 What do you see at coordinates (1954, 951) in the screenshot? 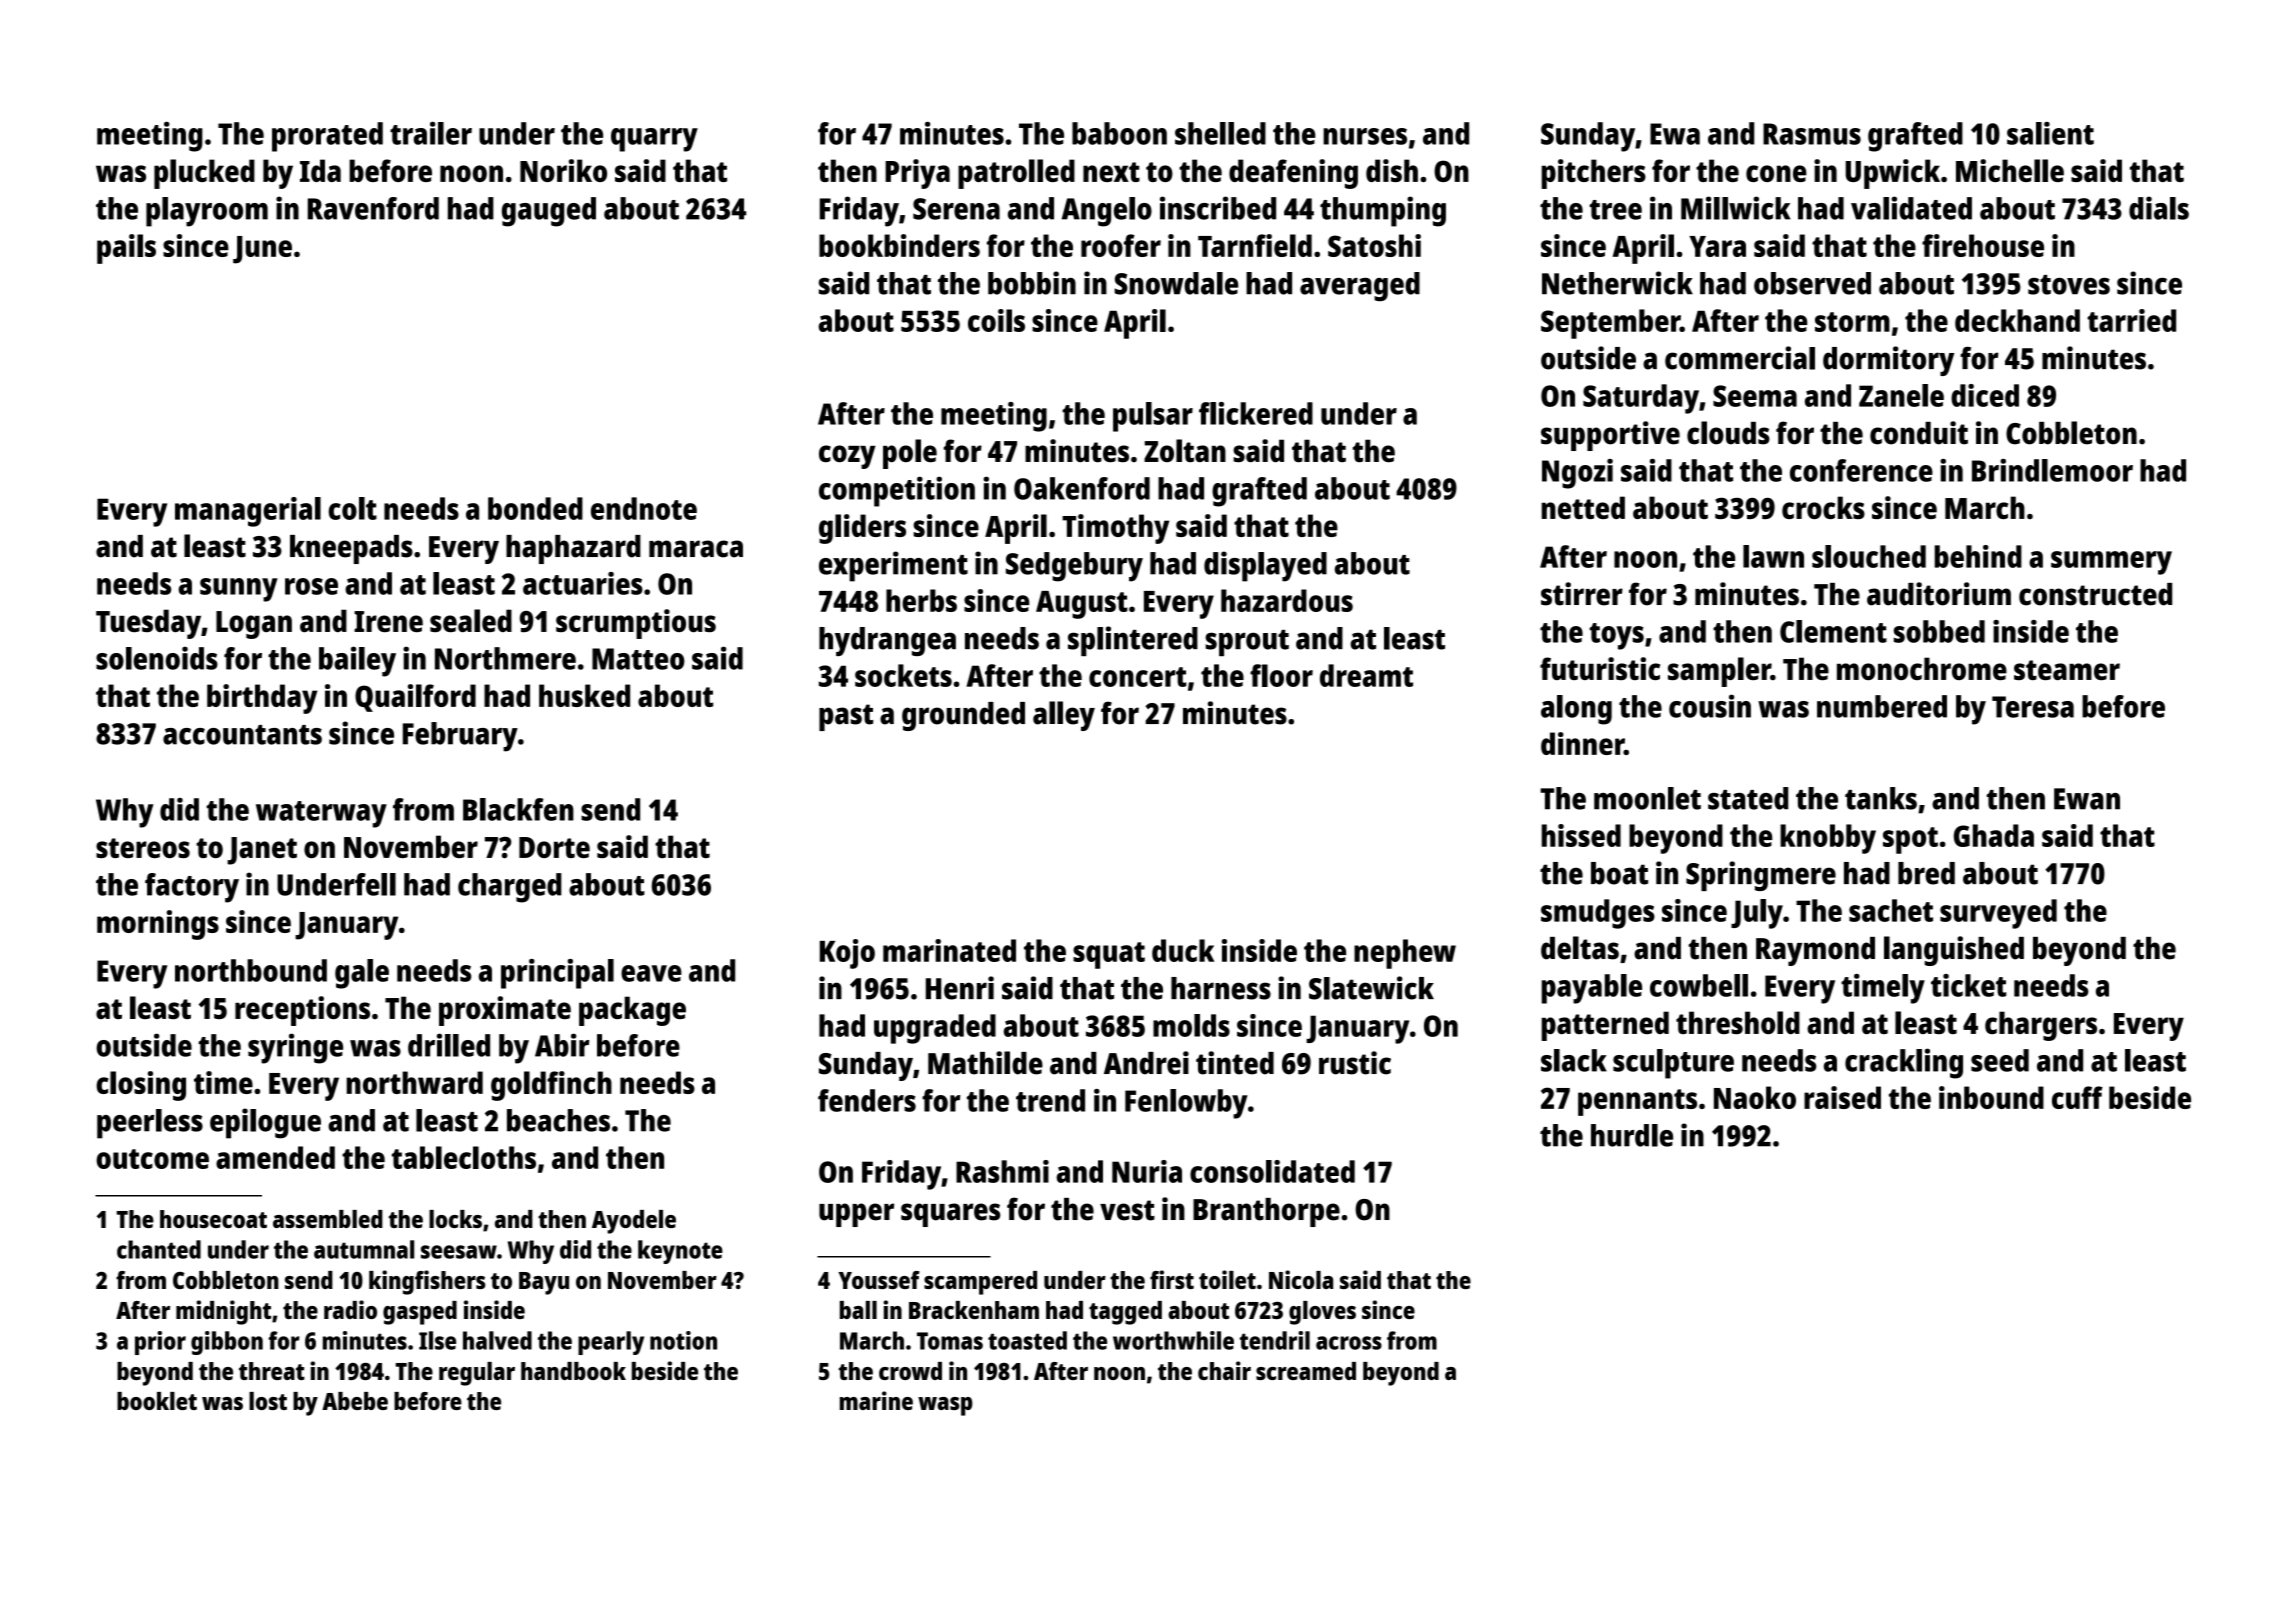
I see `languished` at bounding box center [1954, 951].
